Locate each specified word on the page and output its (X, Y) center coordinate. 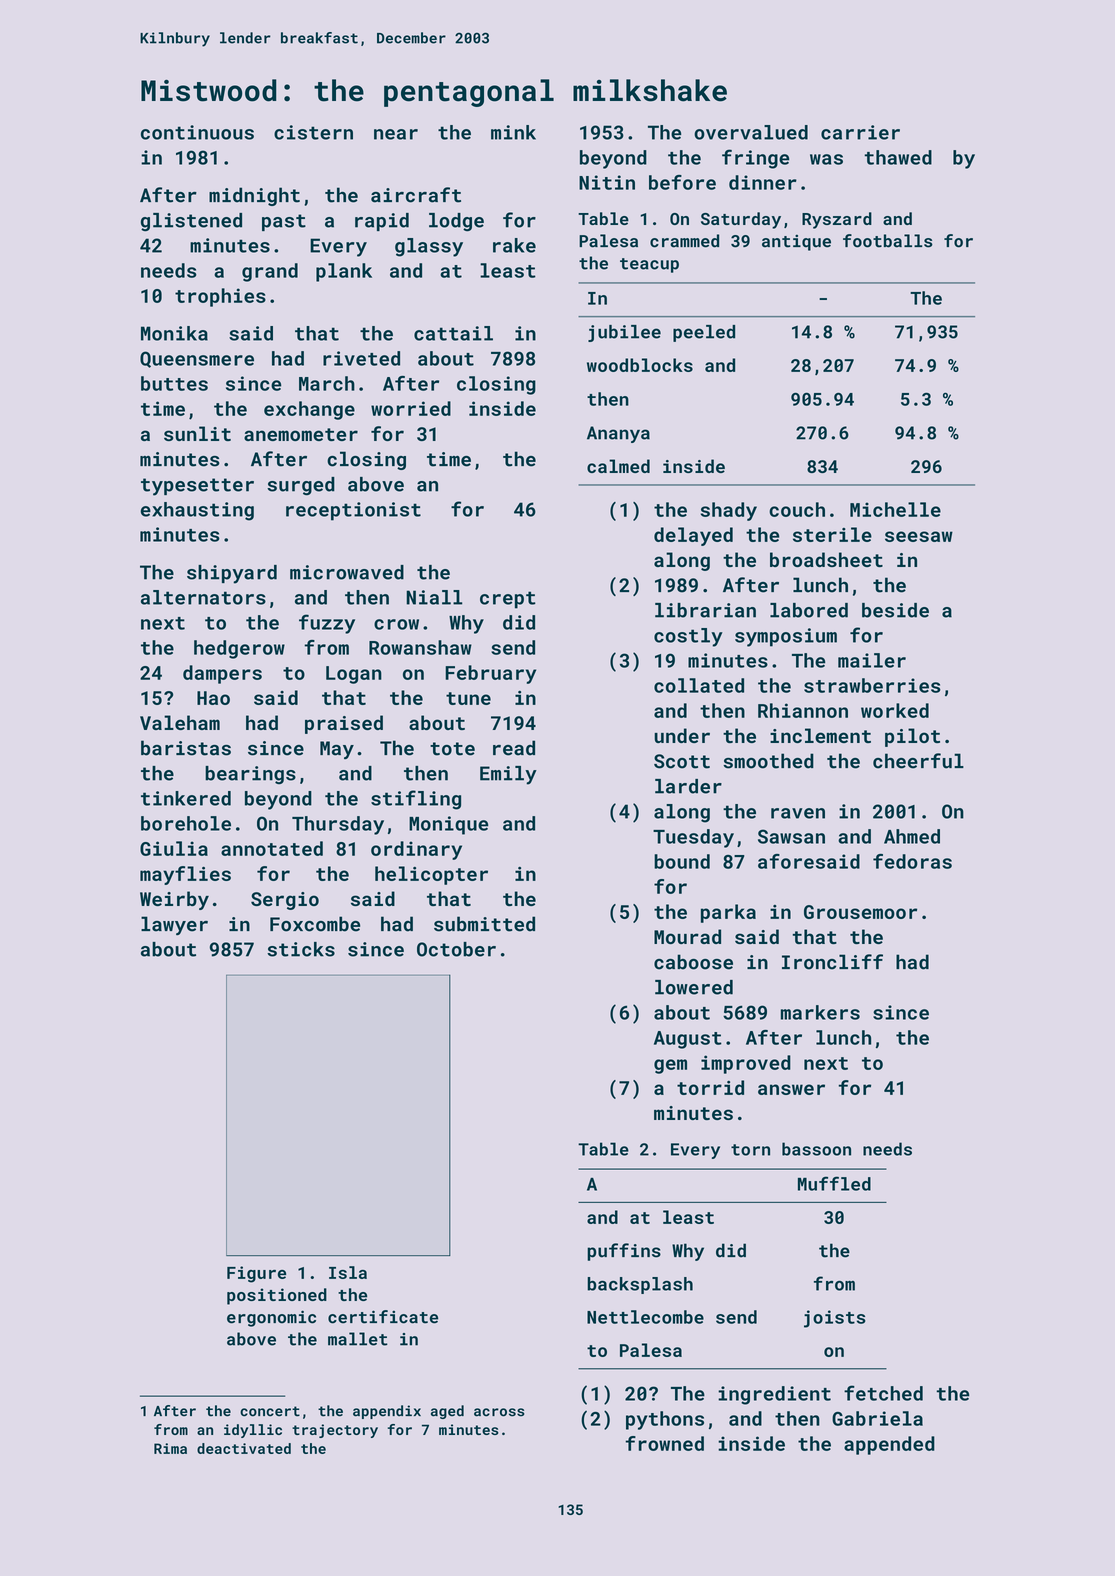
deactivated (244, 1448)
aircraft (416, 195)
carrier (860, 132)
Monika (174, 333)
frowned (664, 1443)
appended (889, 1445)
